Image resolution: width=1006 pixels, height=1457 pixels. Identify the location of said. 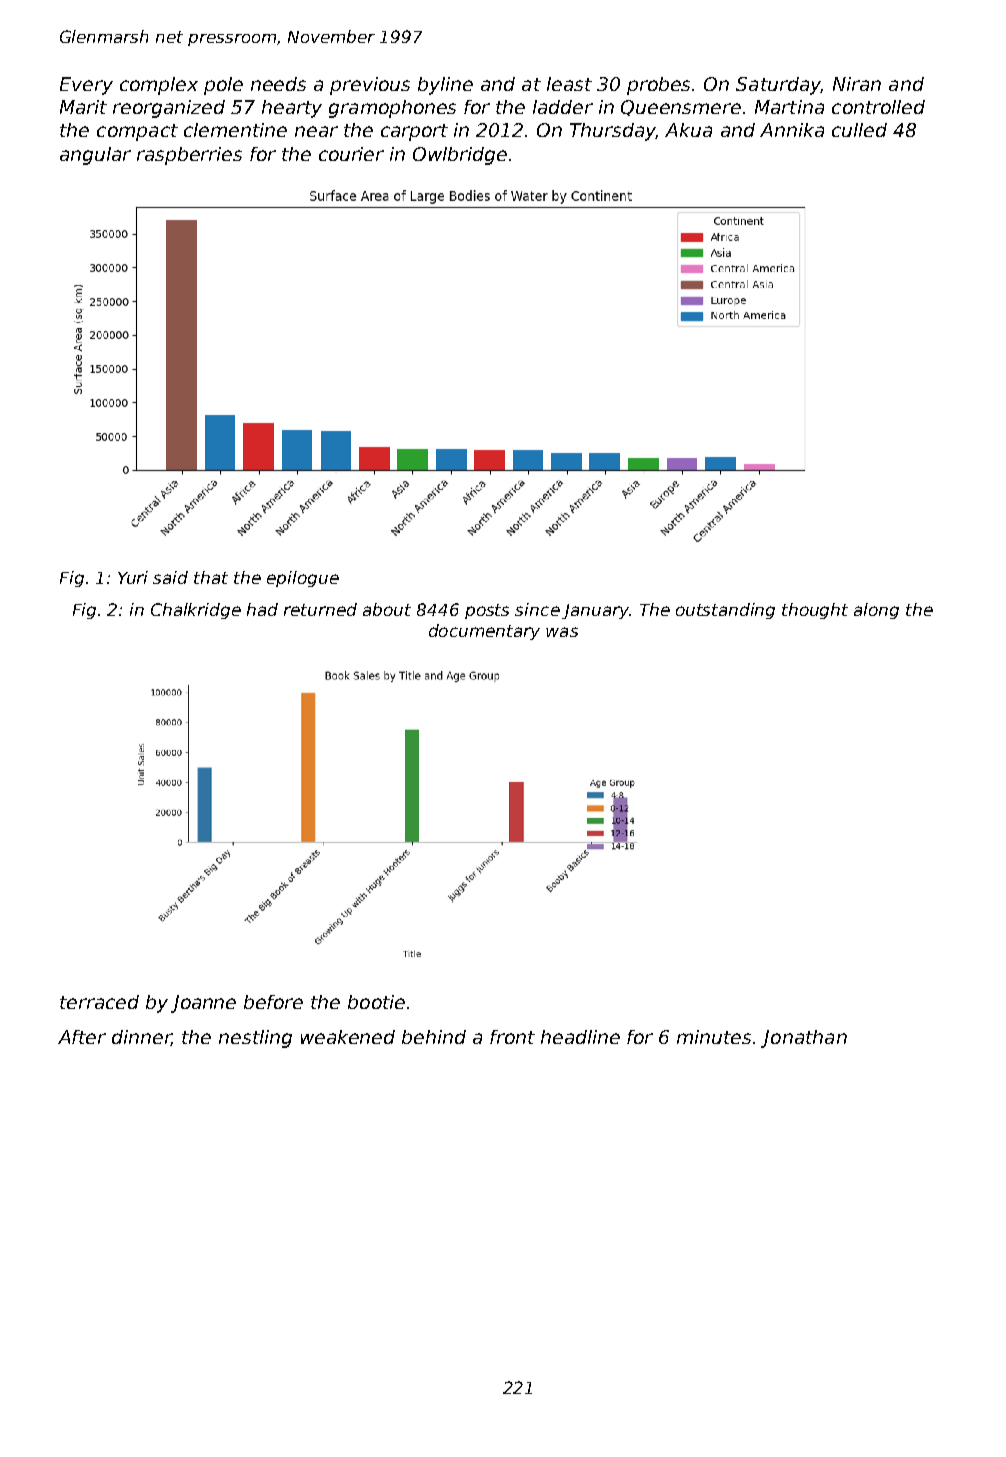
(170, 577).
